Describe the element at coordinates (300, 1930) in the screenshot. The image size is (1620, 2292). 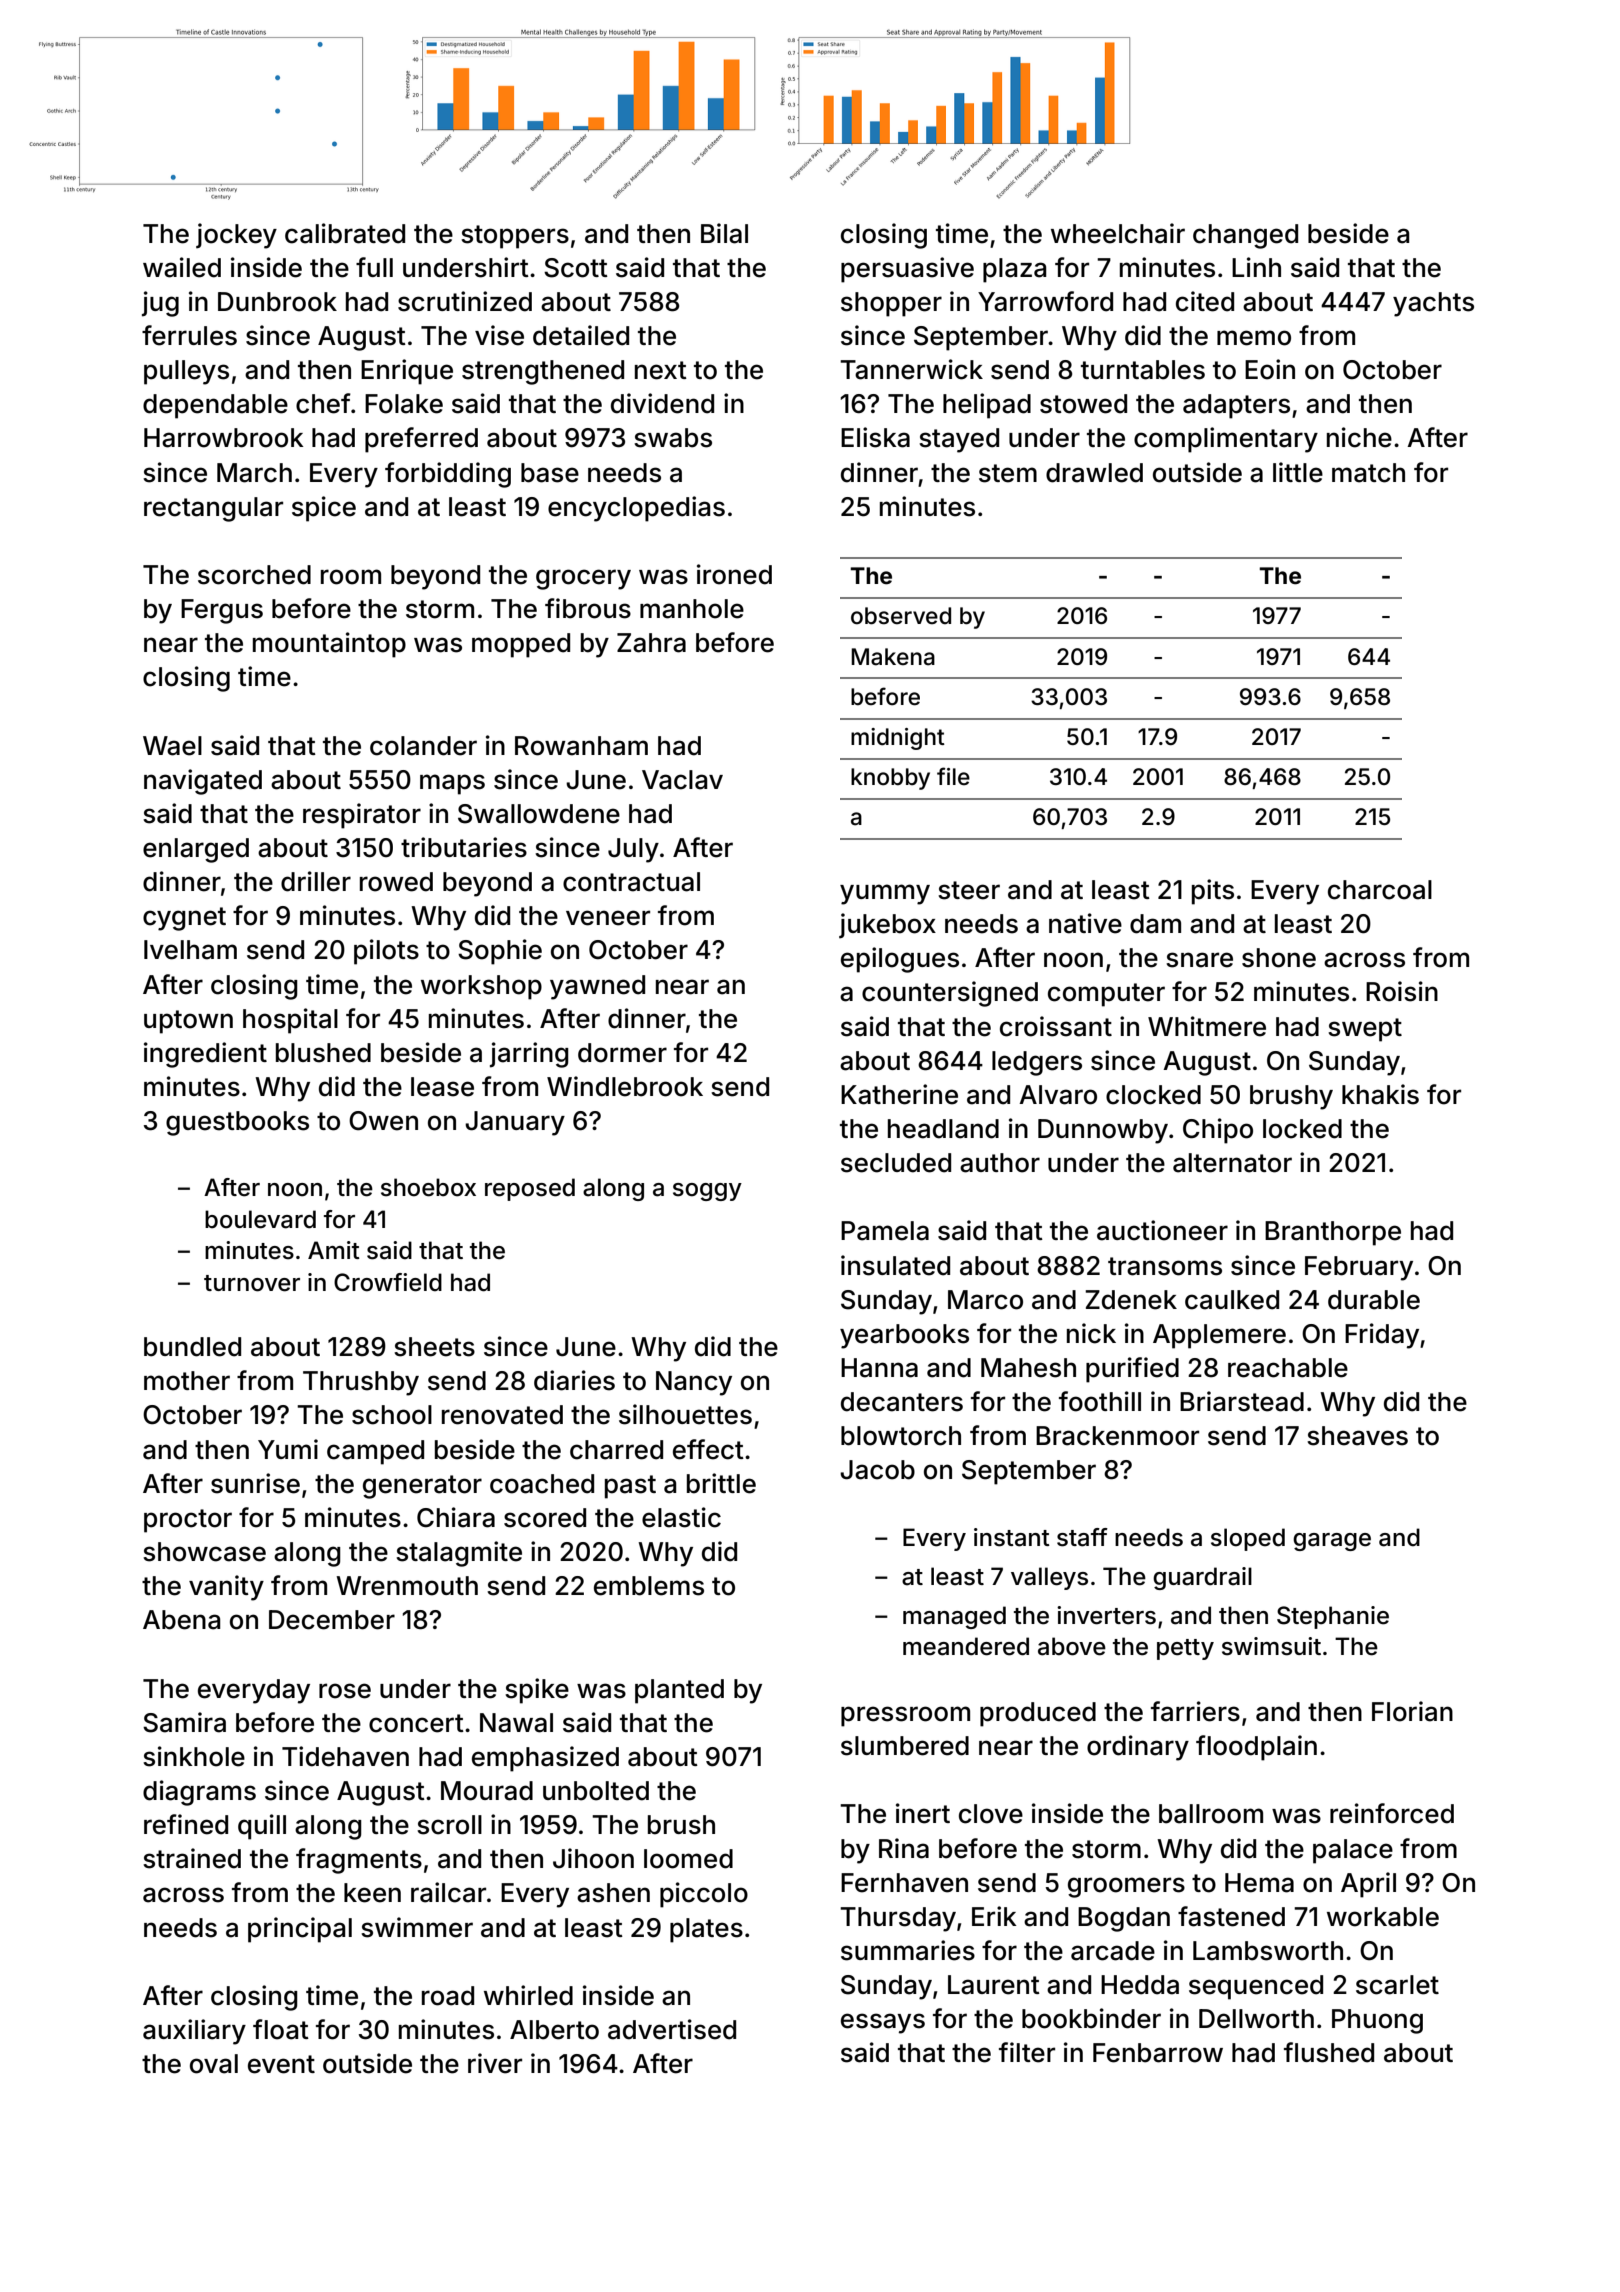
I see `principal` at that location.
